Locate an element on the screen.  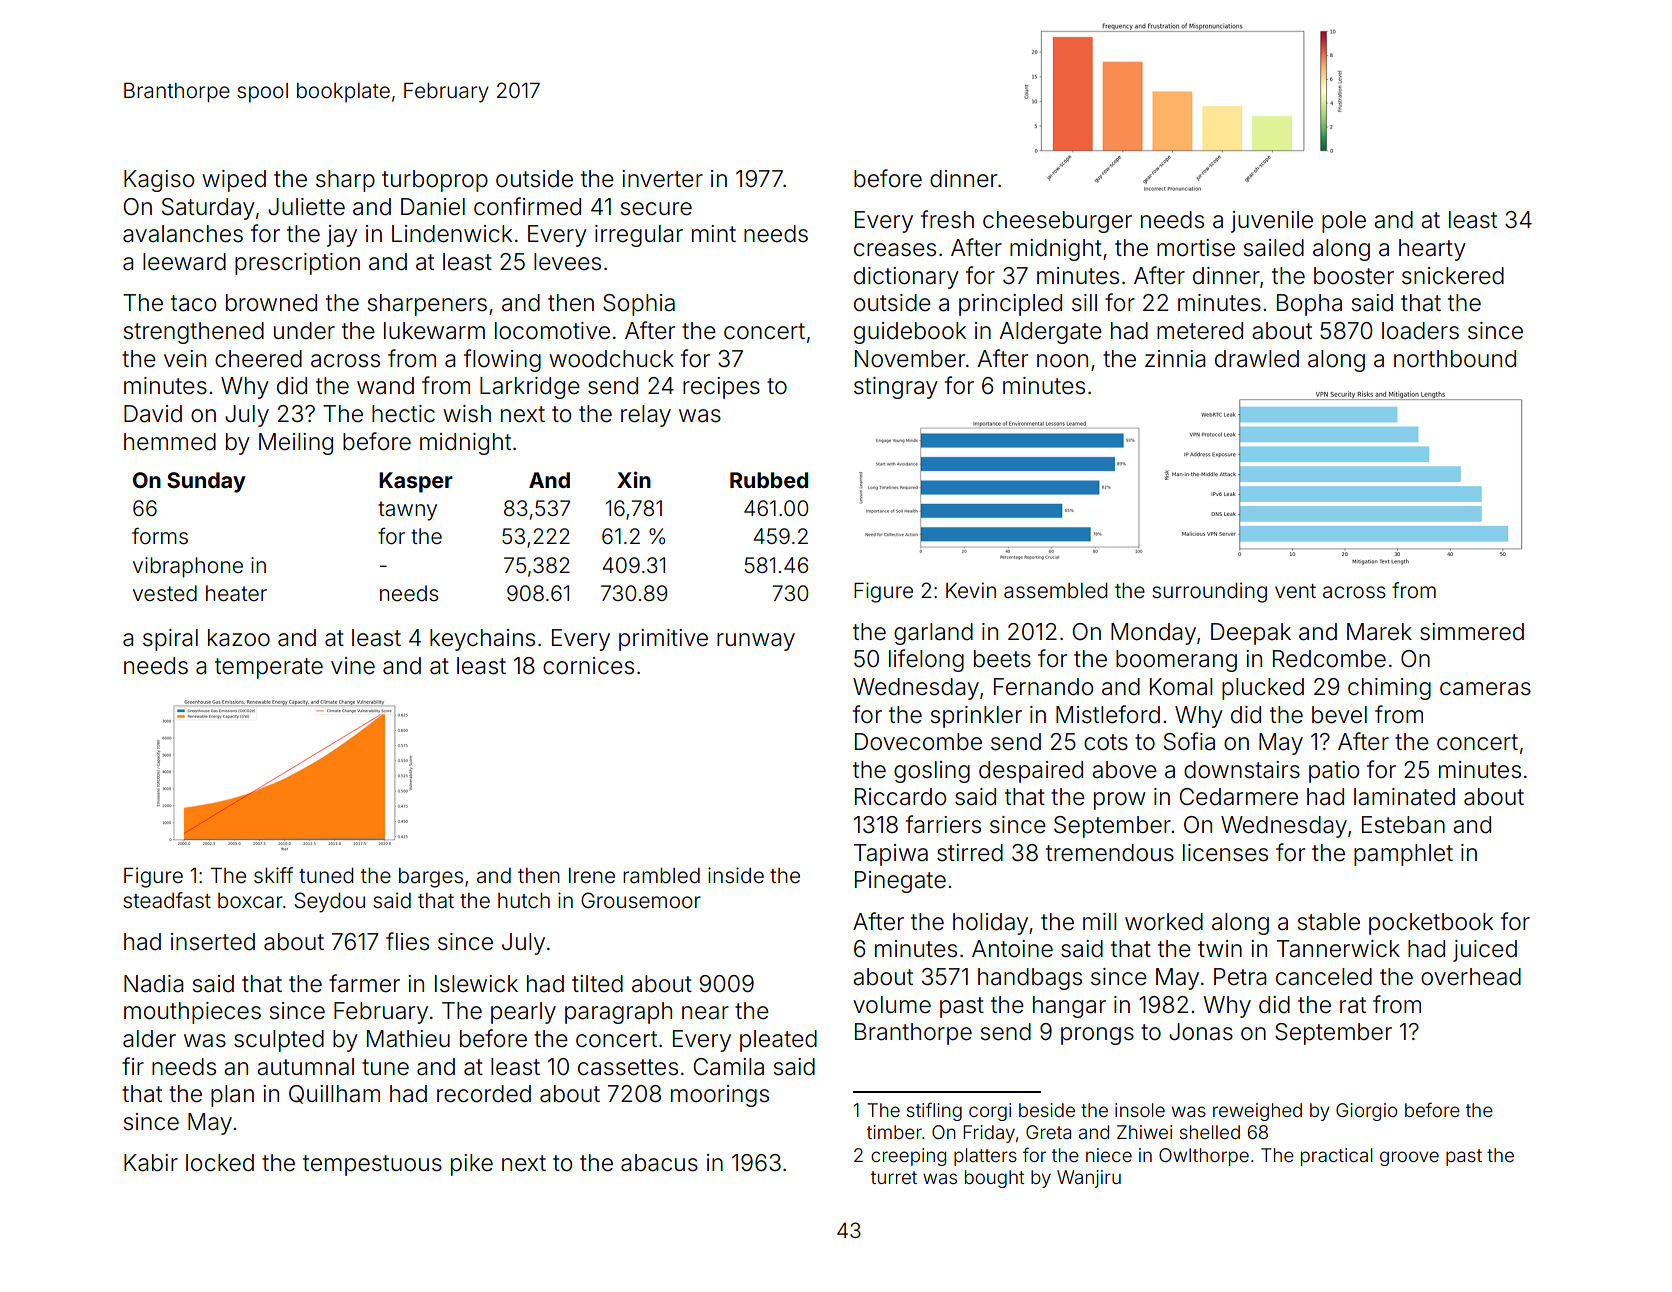
Camila is located at coordinates (728, 1067).
